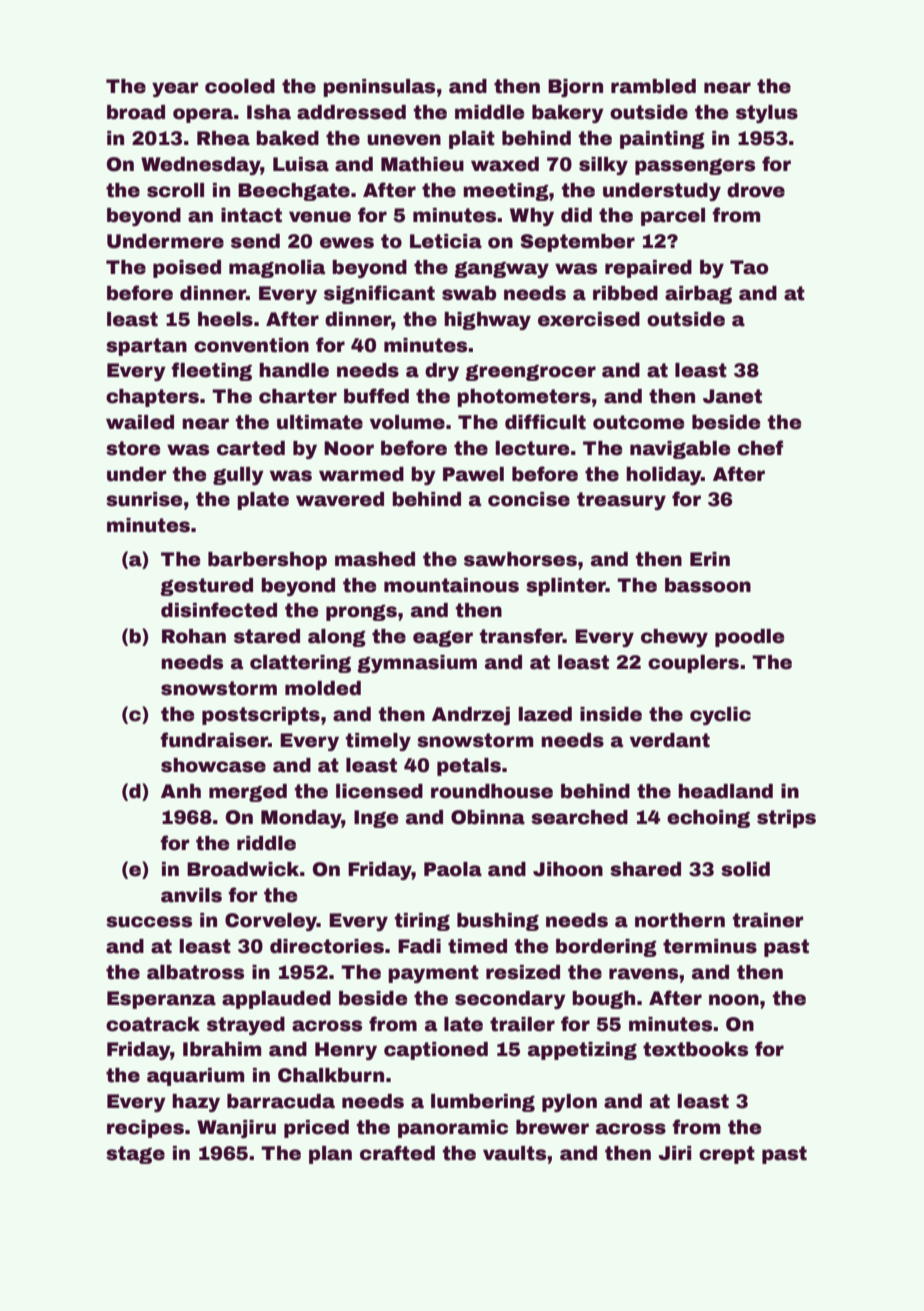 The image size is (924, 1311). What do you see at coordinates (251, 448) in the screenshot?
I see `carted` at bounding box center [251, 448].
